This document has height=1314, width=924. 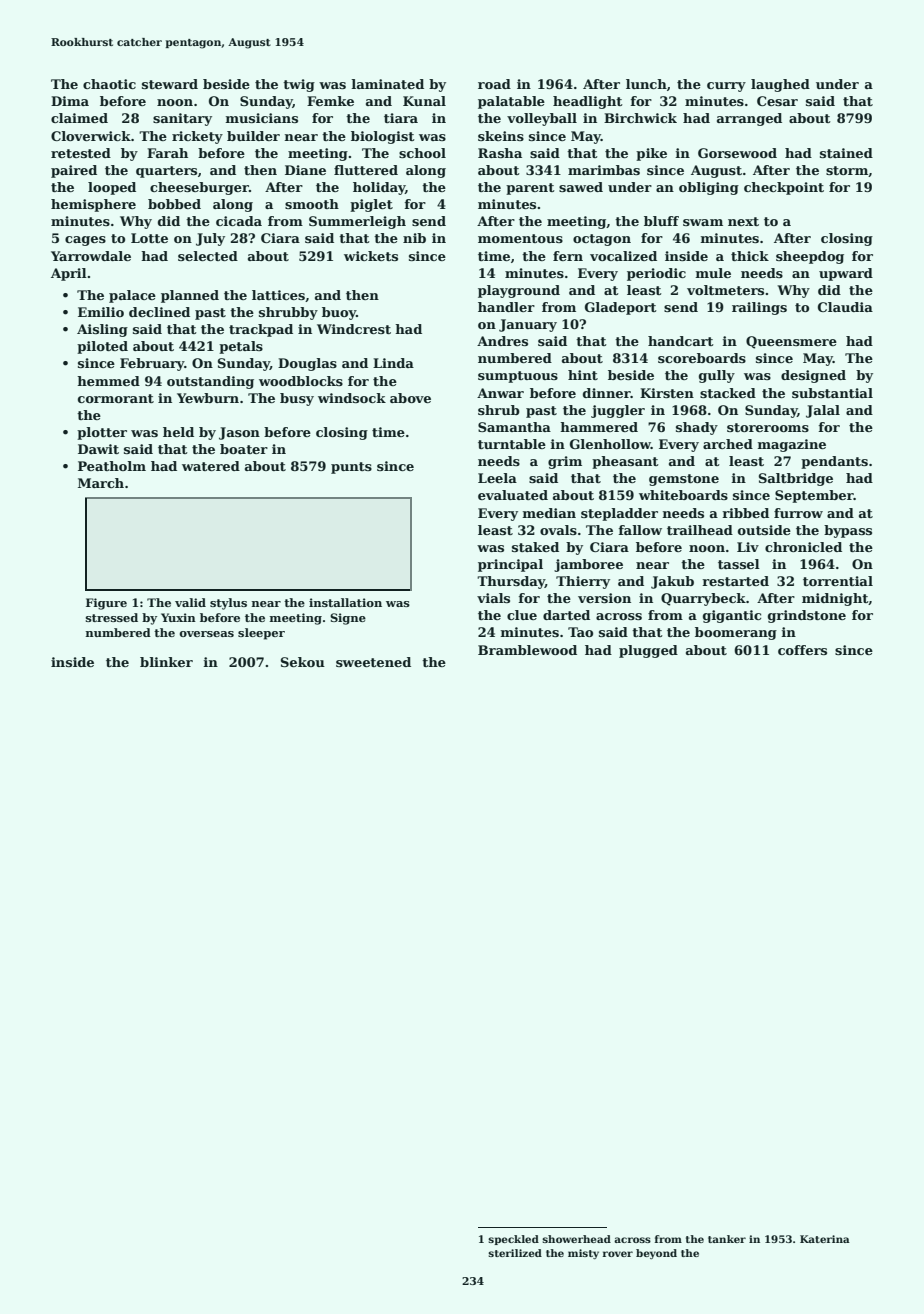 I want to click on sumptuous, so click(x=518, y=377).
